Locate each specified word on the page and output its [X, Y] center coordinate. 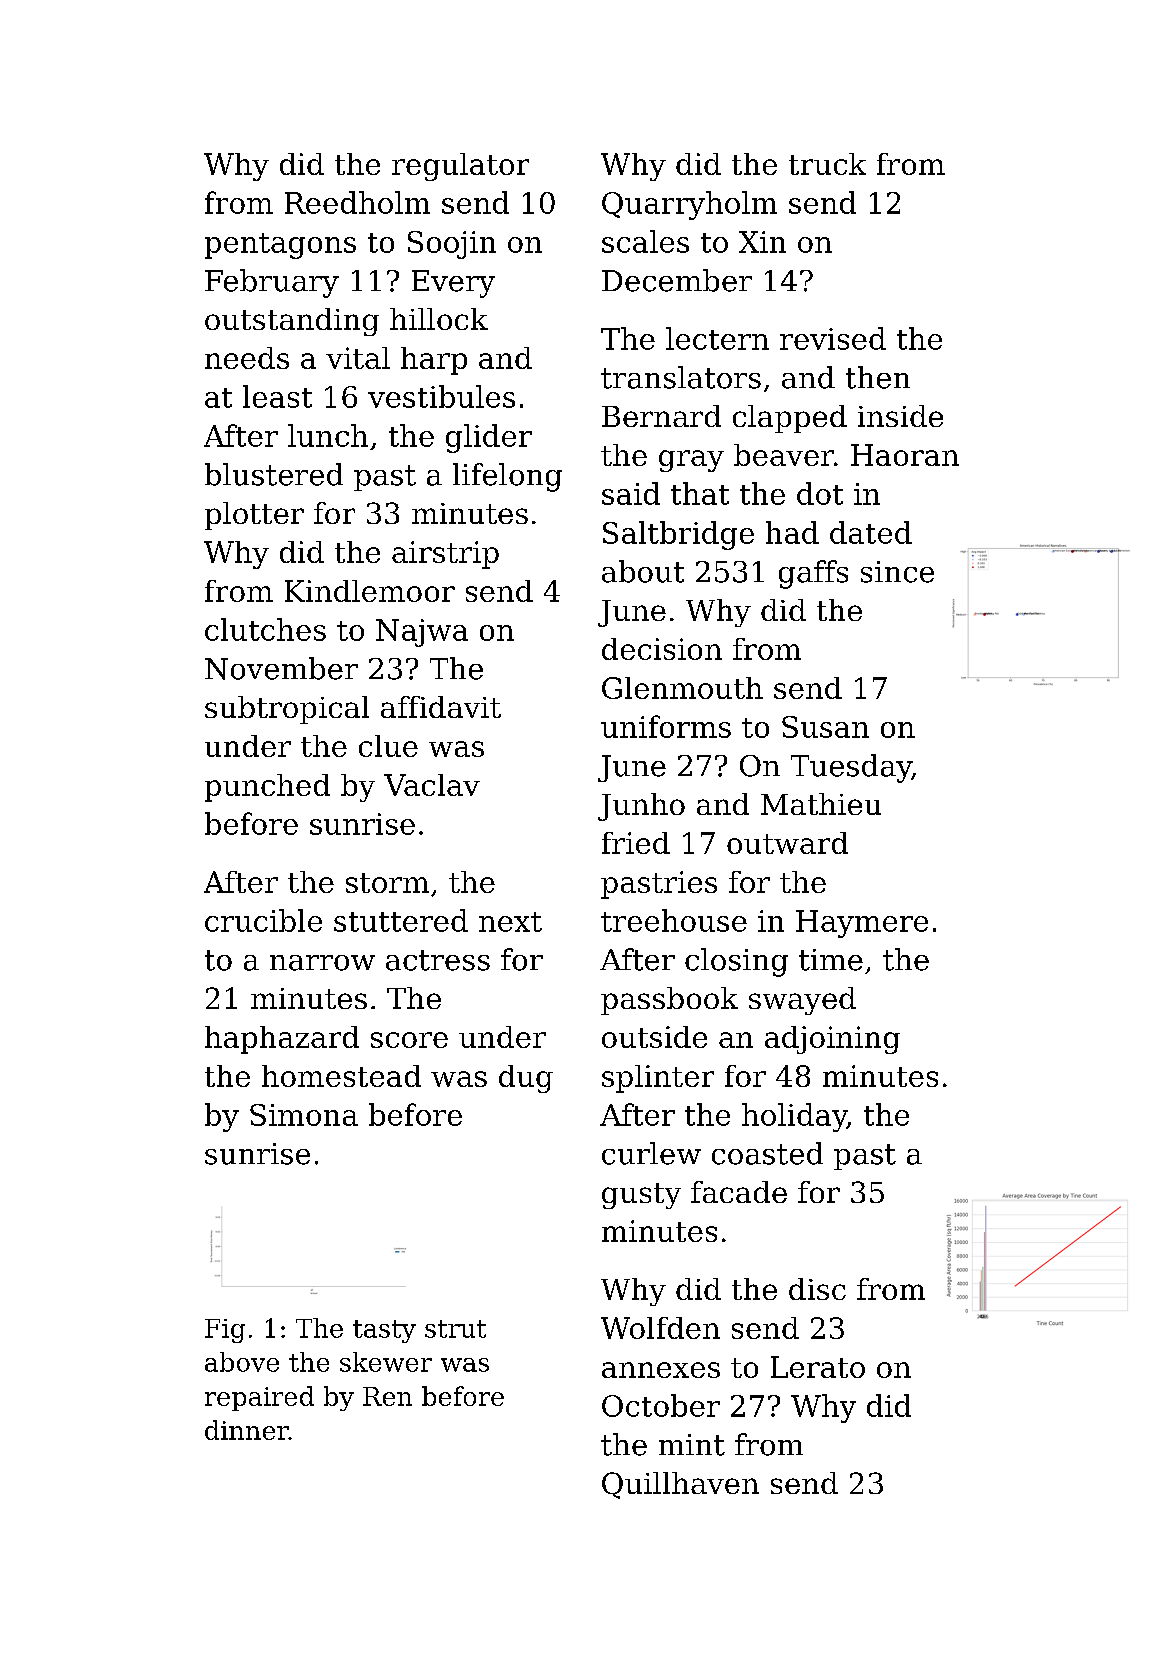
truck [827, 164]
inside [900, 416]
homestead [341, 1076]
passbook [669, 1001]
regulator [460, 167]
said [631, 493]
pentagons [280, 246]
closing [736, 962]
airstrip [445, 555]
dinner [247, 1430]
